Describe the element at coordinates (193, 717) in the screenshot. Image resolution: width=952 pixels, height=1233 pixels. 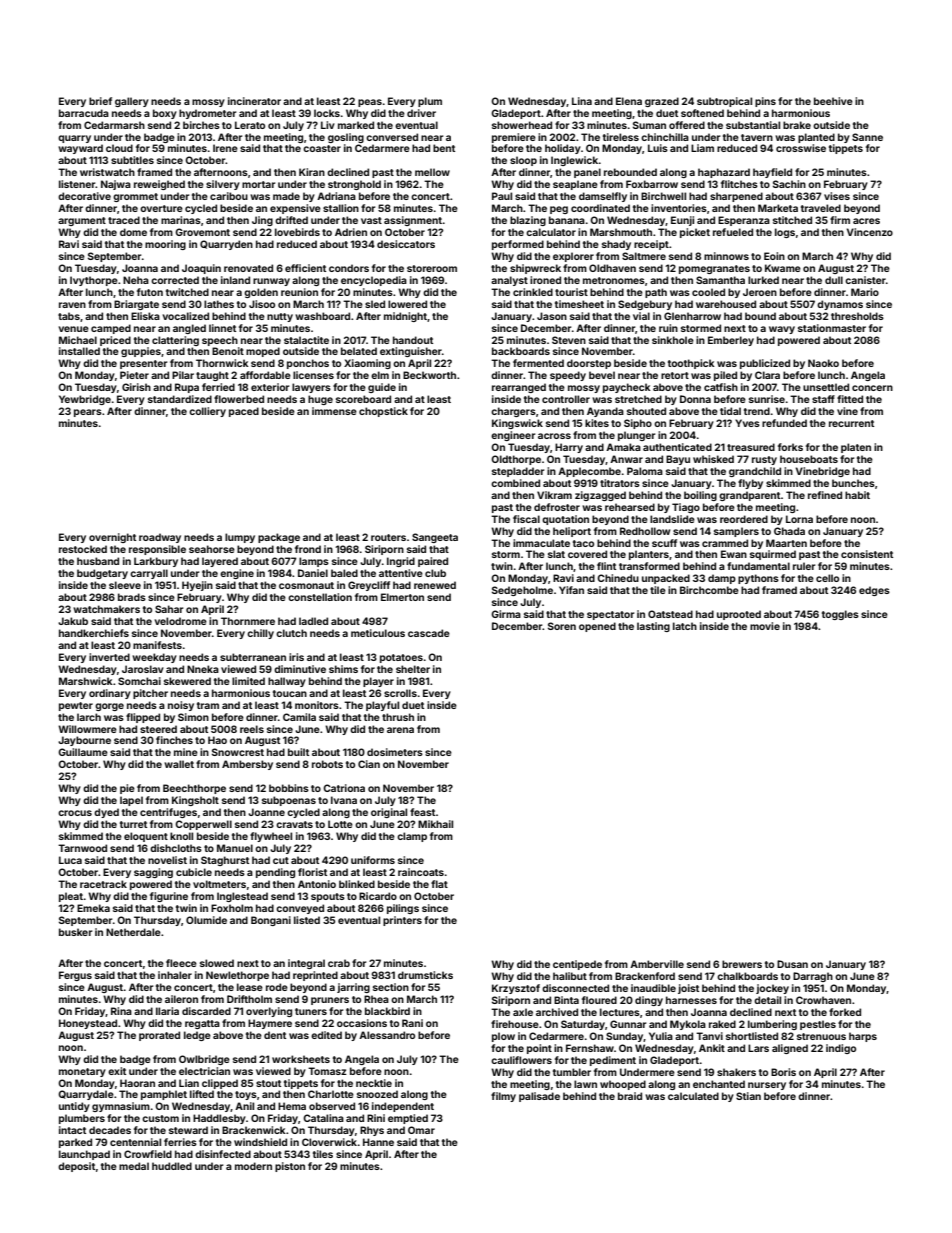
I see `Simon` at that location.
